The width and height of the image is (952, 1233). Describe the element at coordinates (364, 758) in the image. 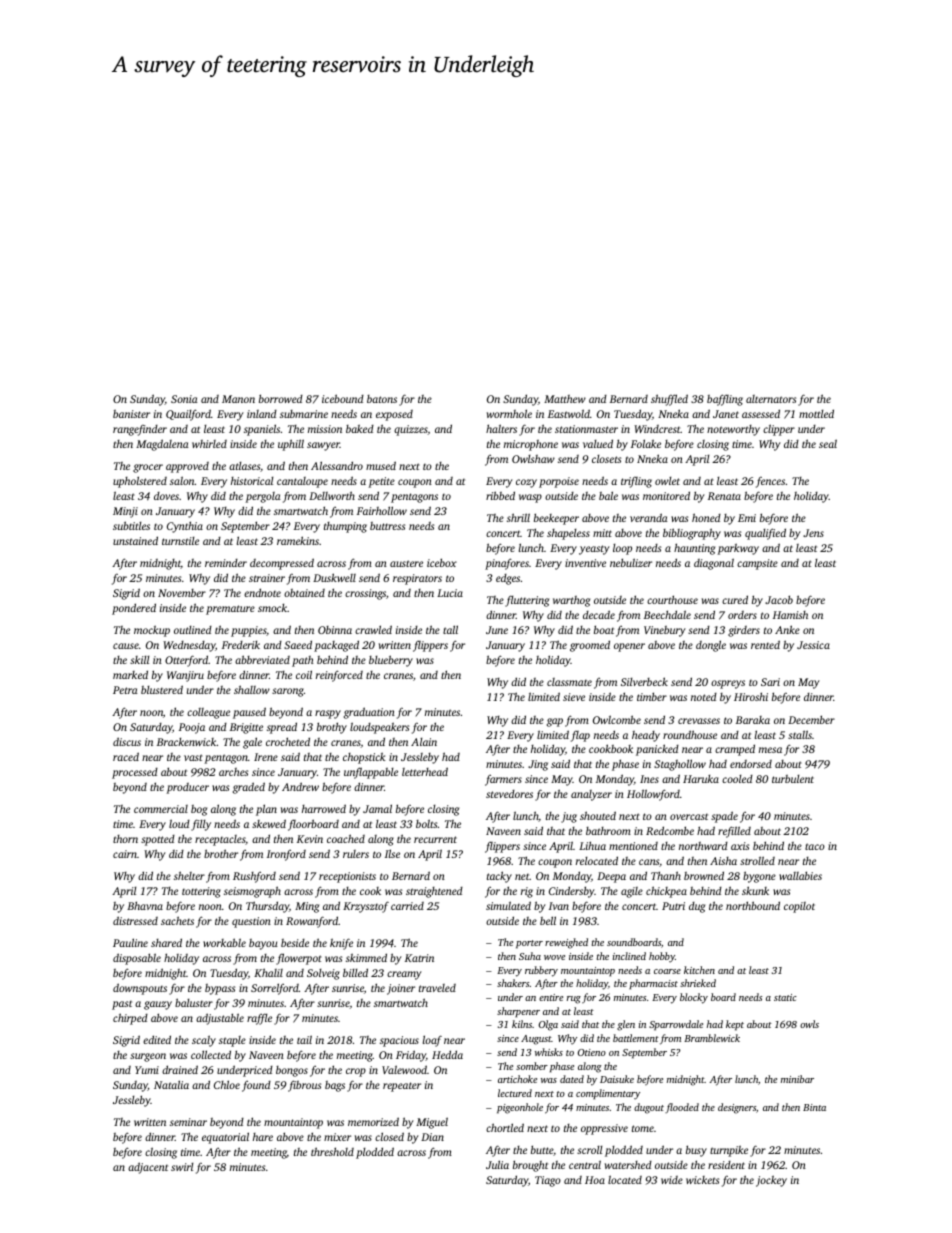

I see `chopstick` at that location.
